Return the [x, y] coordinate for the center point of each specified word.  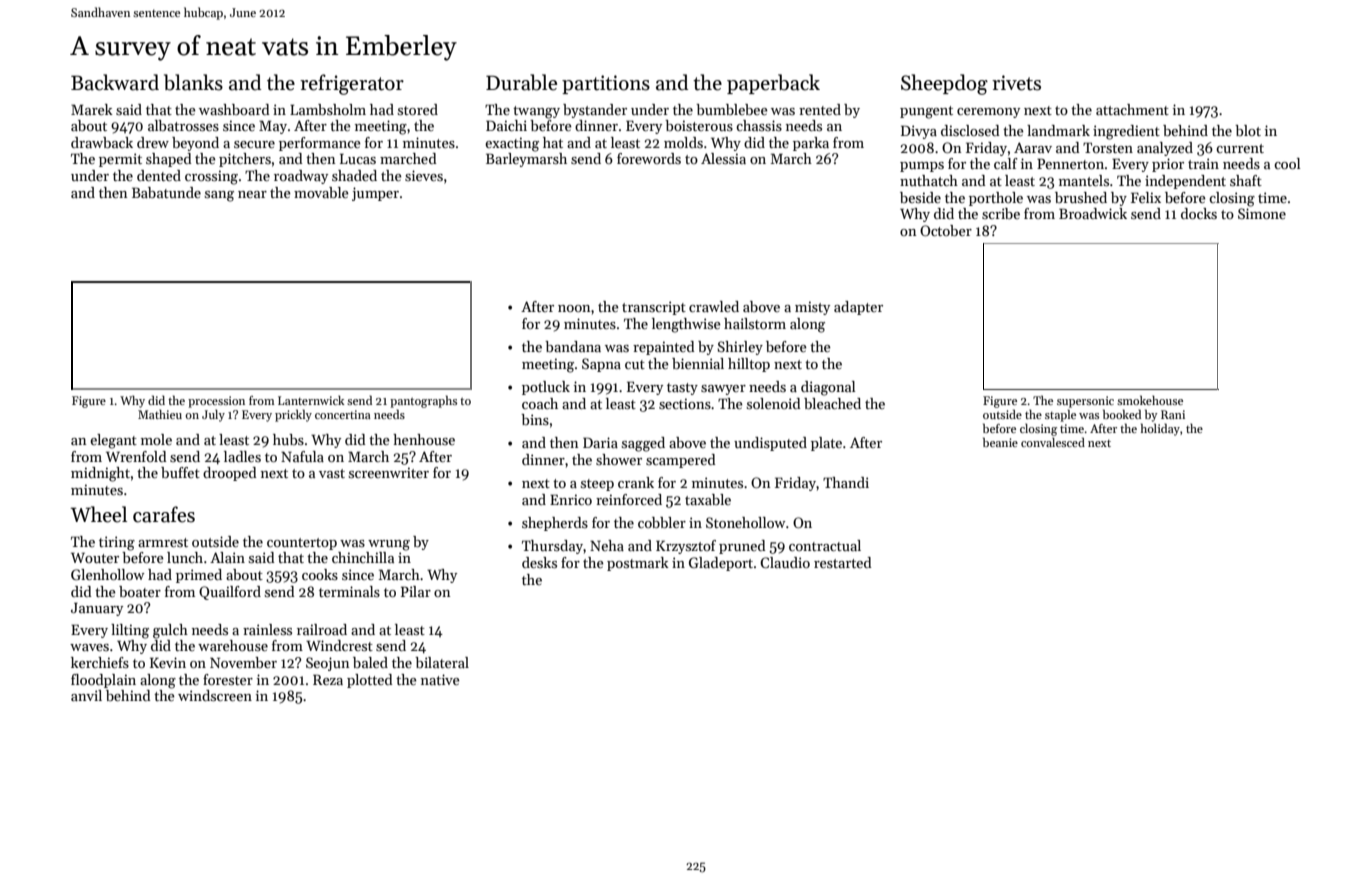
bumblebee [732, 109]
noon [574, 308]
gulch [170, 631]
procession [216, 402]
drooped [230, 474]
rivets [1016, 83]
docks [1199, 213]
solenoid [774, 403]
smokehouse [1150, 400]
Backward [115, 82]
